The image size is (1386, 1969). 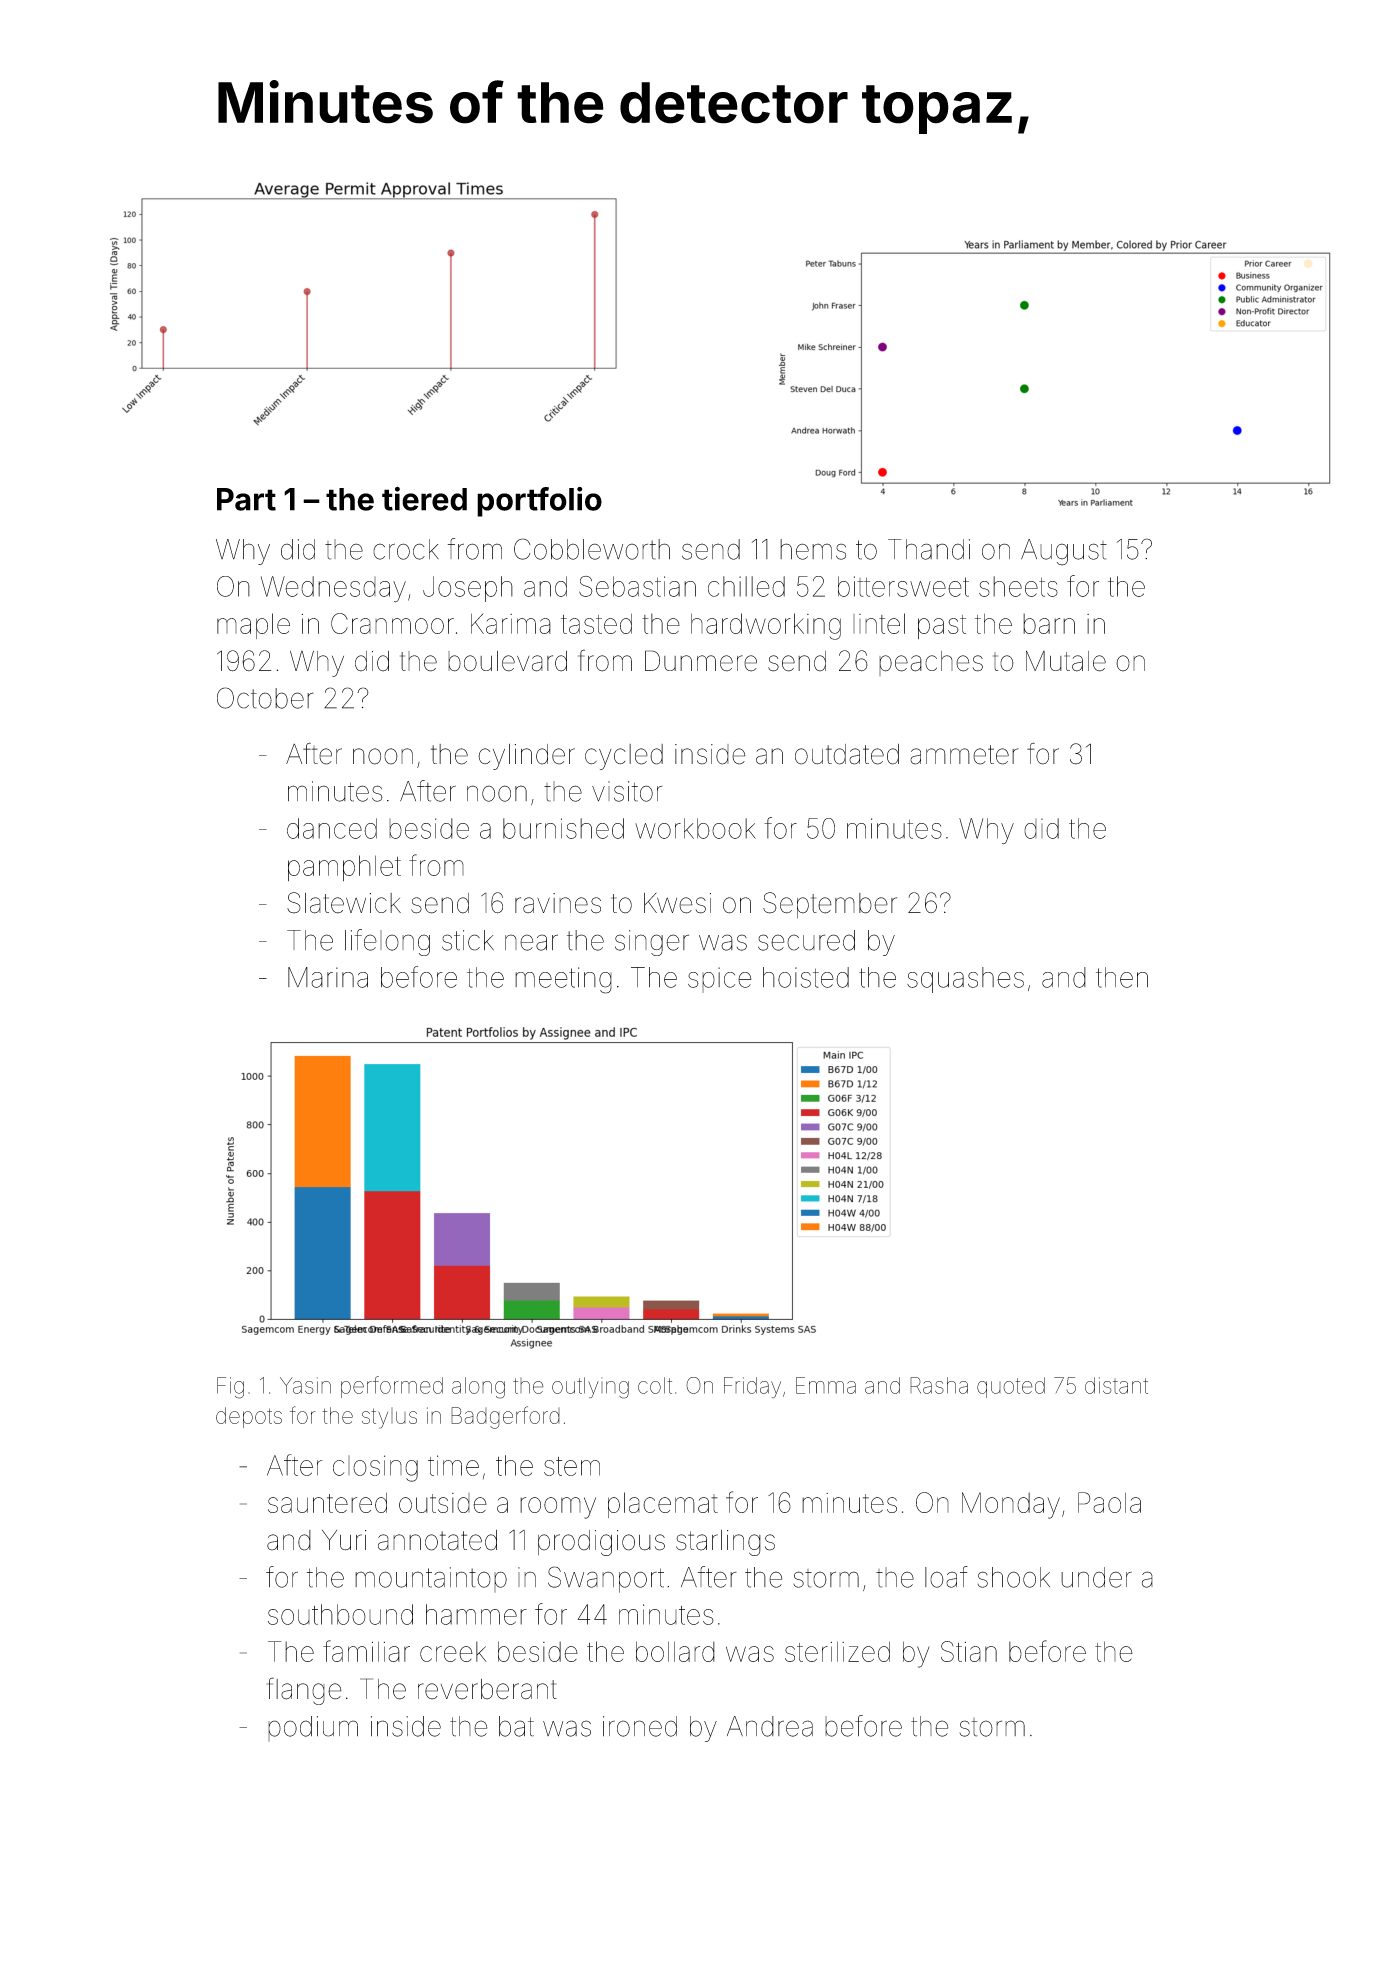 What do you see at coordinates (327, 1502) in the page?
I see `sauntered` at bounding box center [327, 1502].
